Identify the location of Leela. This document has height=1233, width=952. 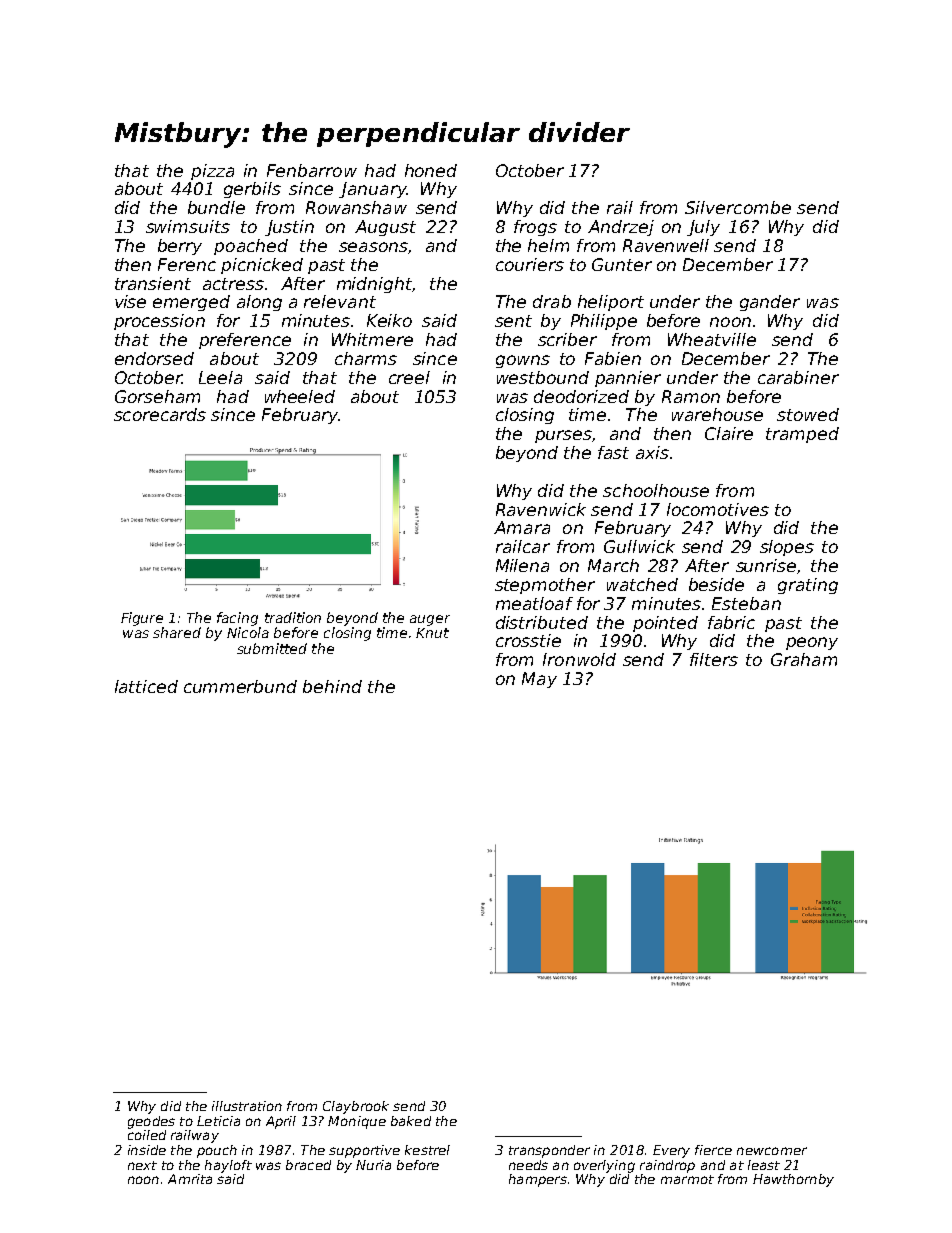
(220, 377).
